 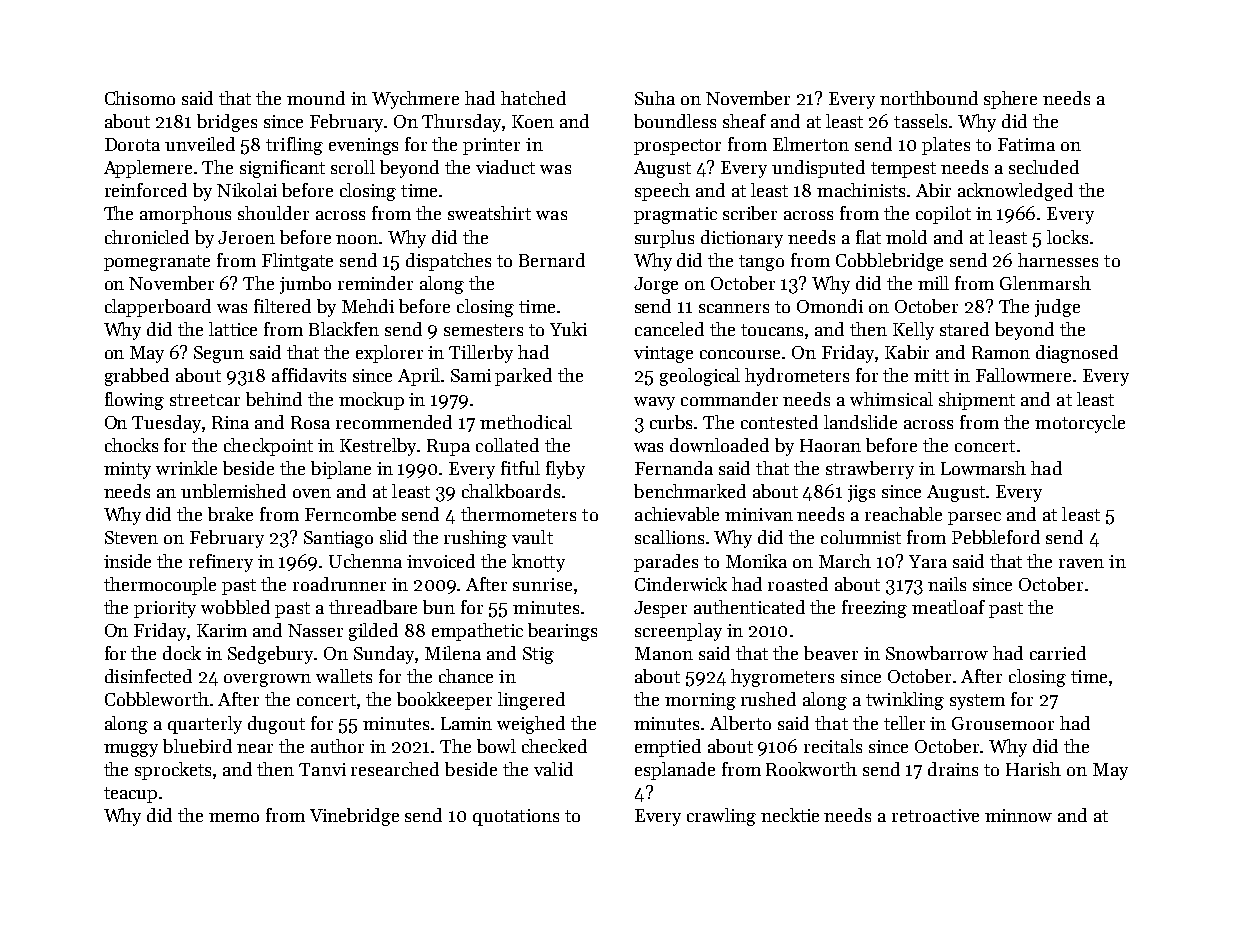 What do you see at coordinates (505, 167) in the page?
I see `viaduct` at bounding box center [505, 167].
